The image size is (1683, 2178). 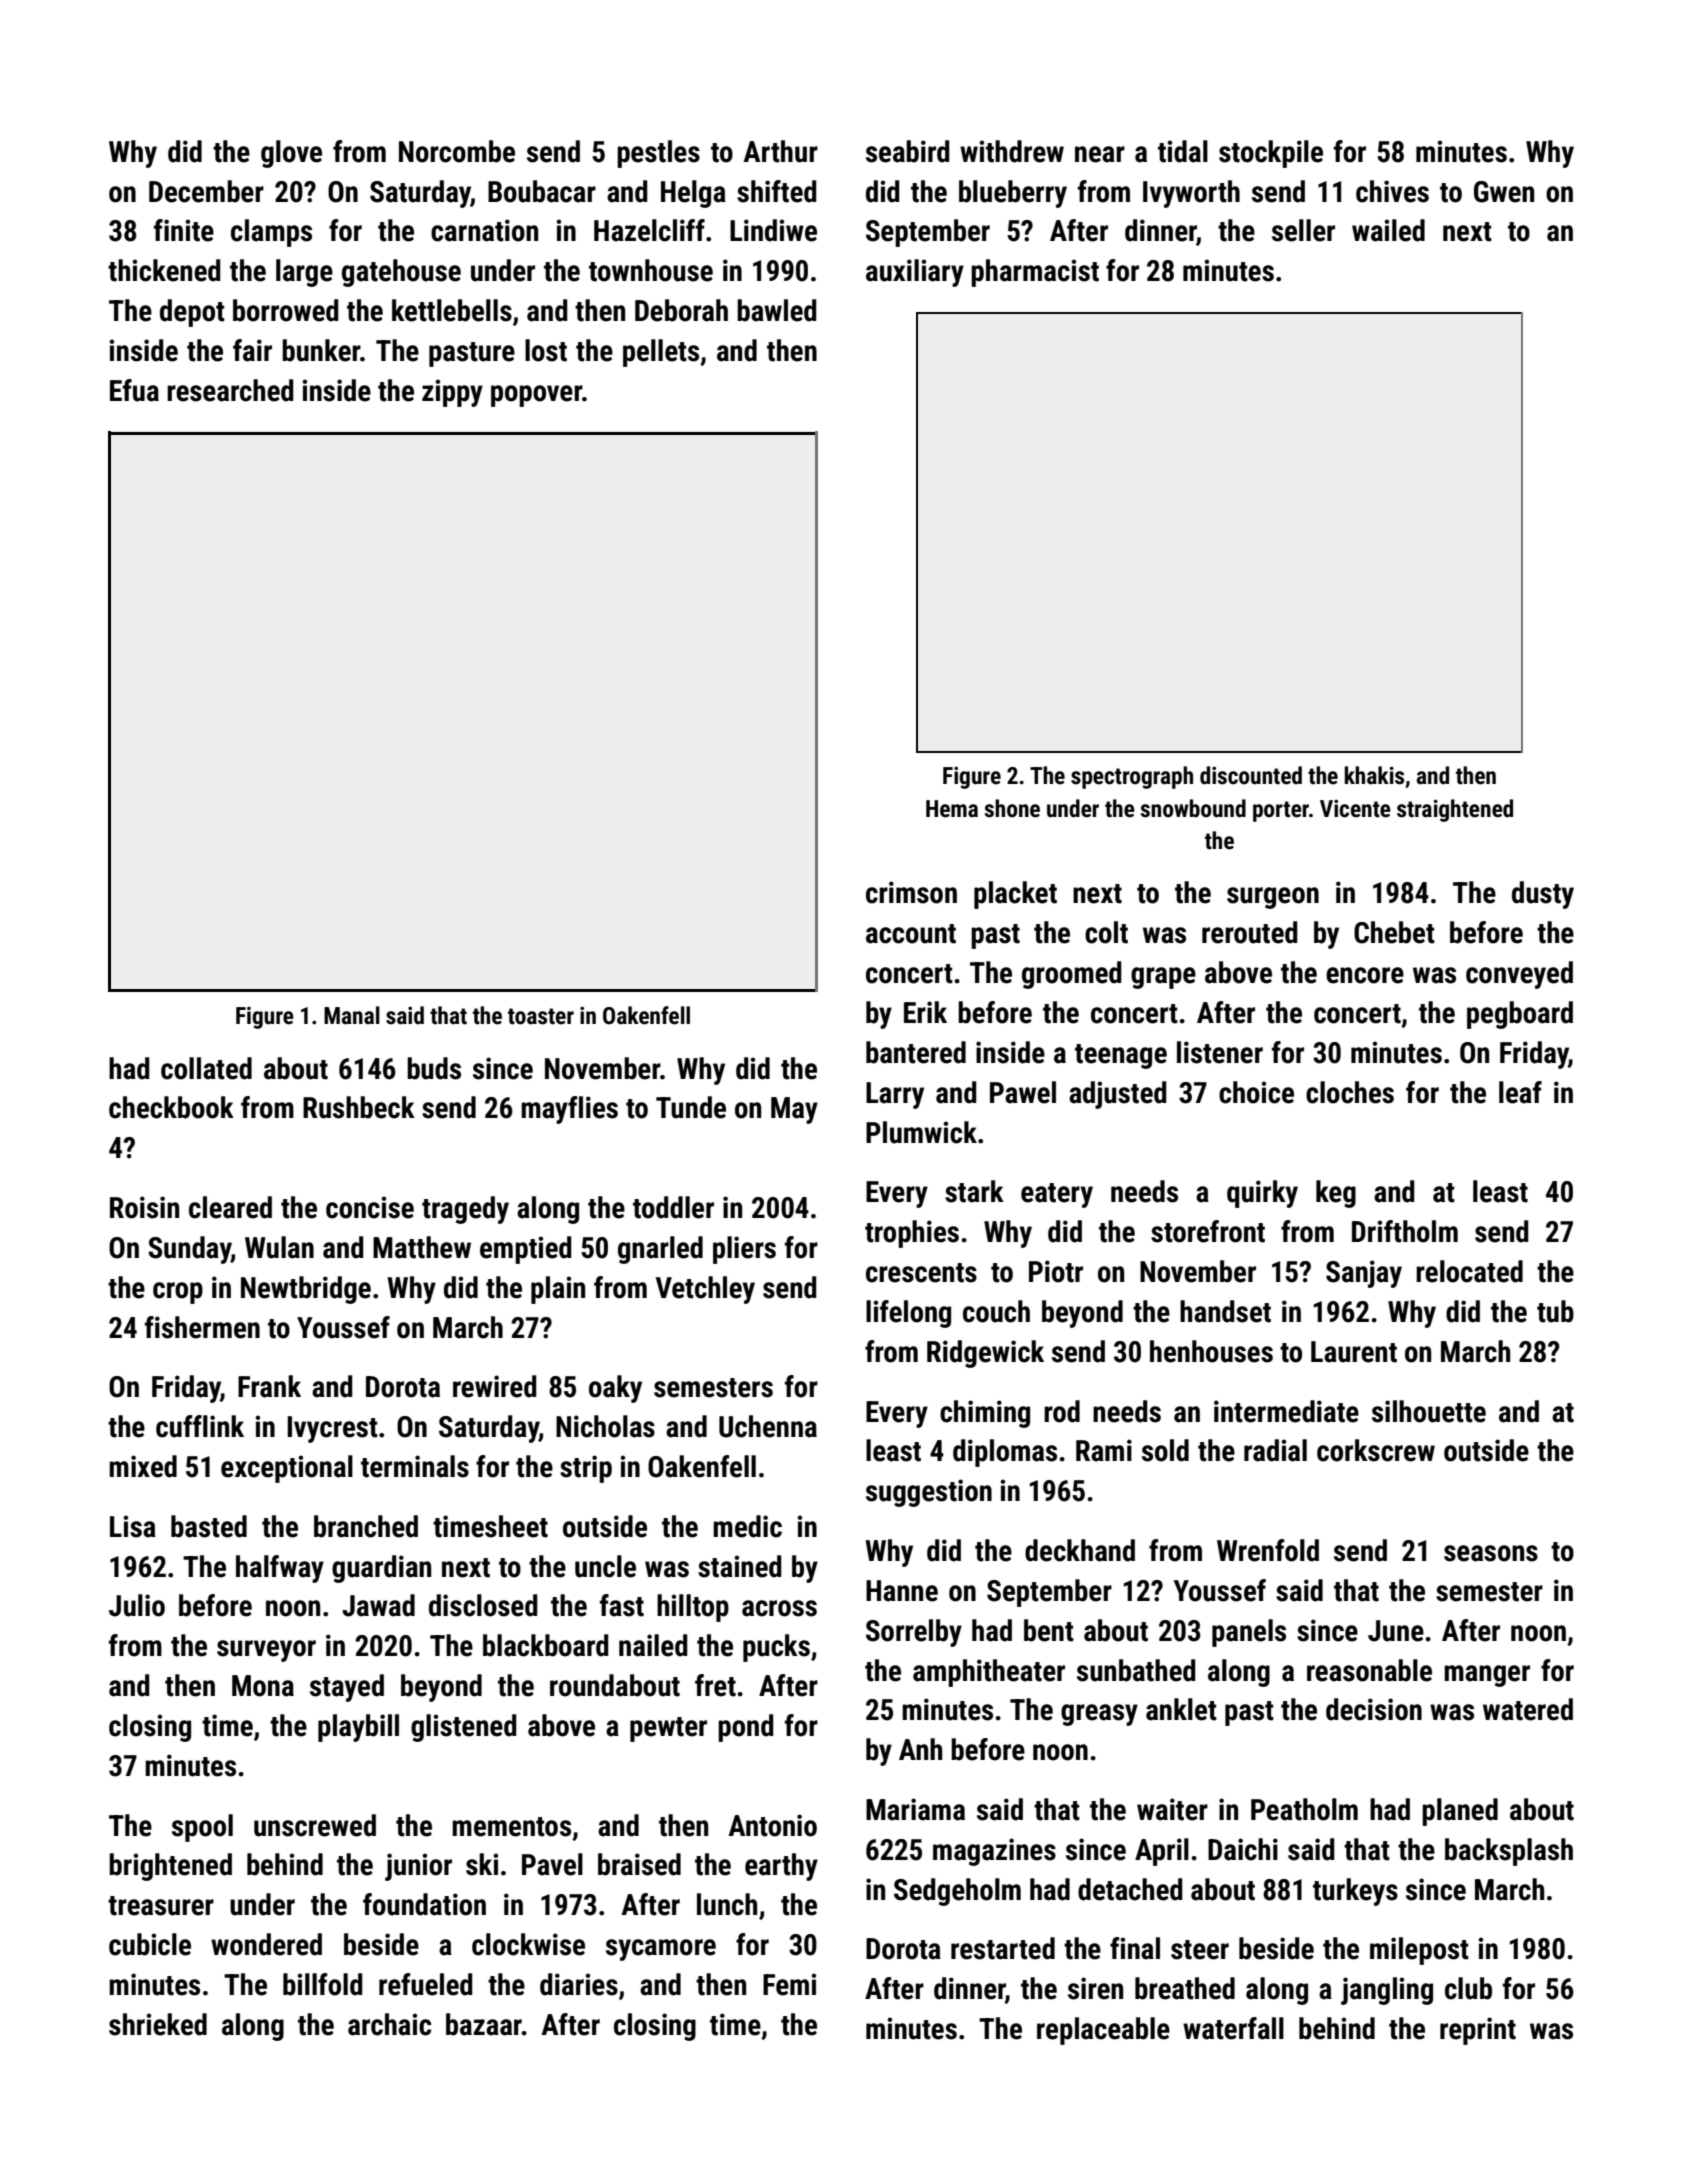 What do you see at coordinates (1354, 1352) in the image?
I see `Laurent` at bounding box center [1354, 1352].
